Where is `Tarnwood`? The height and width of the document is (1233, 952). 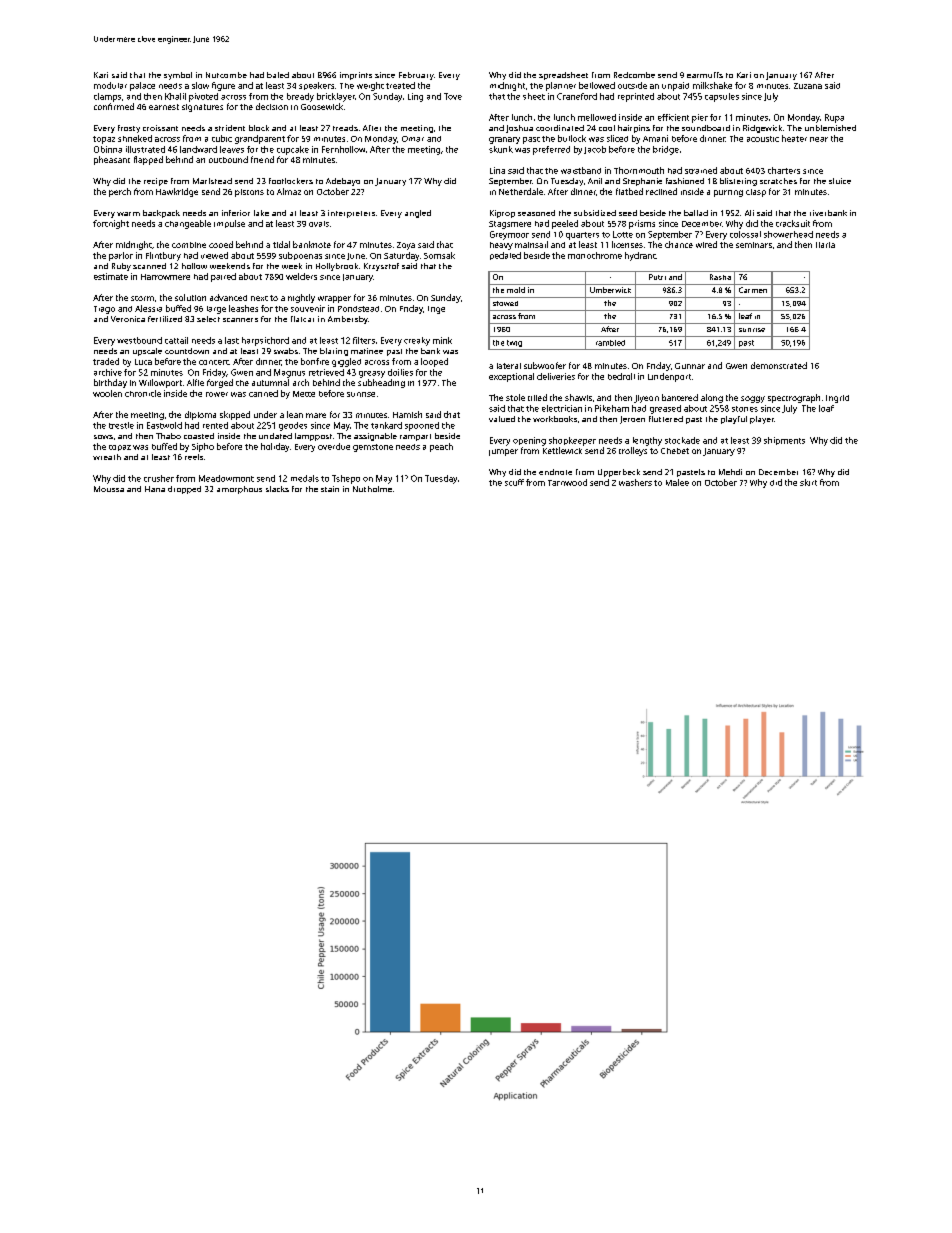
Tarnwood is located at coordinates (567, 482).
